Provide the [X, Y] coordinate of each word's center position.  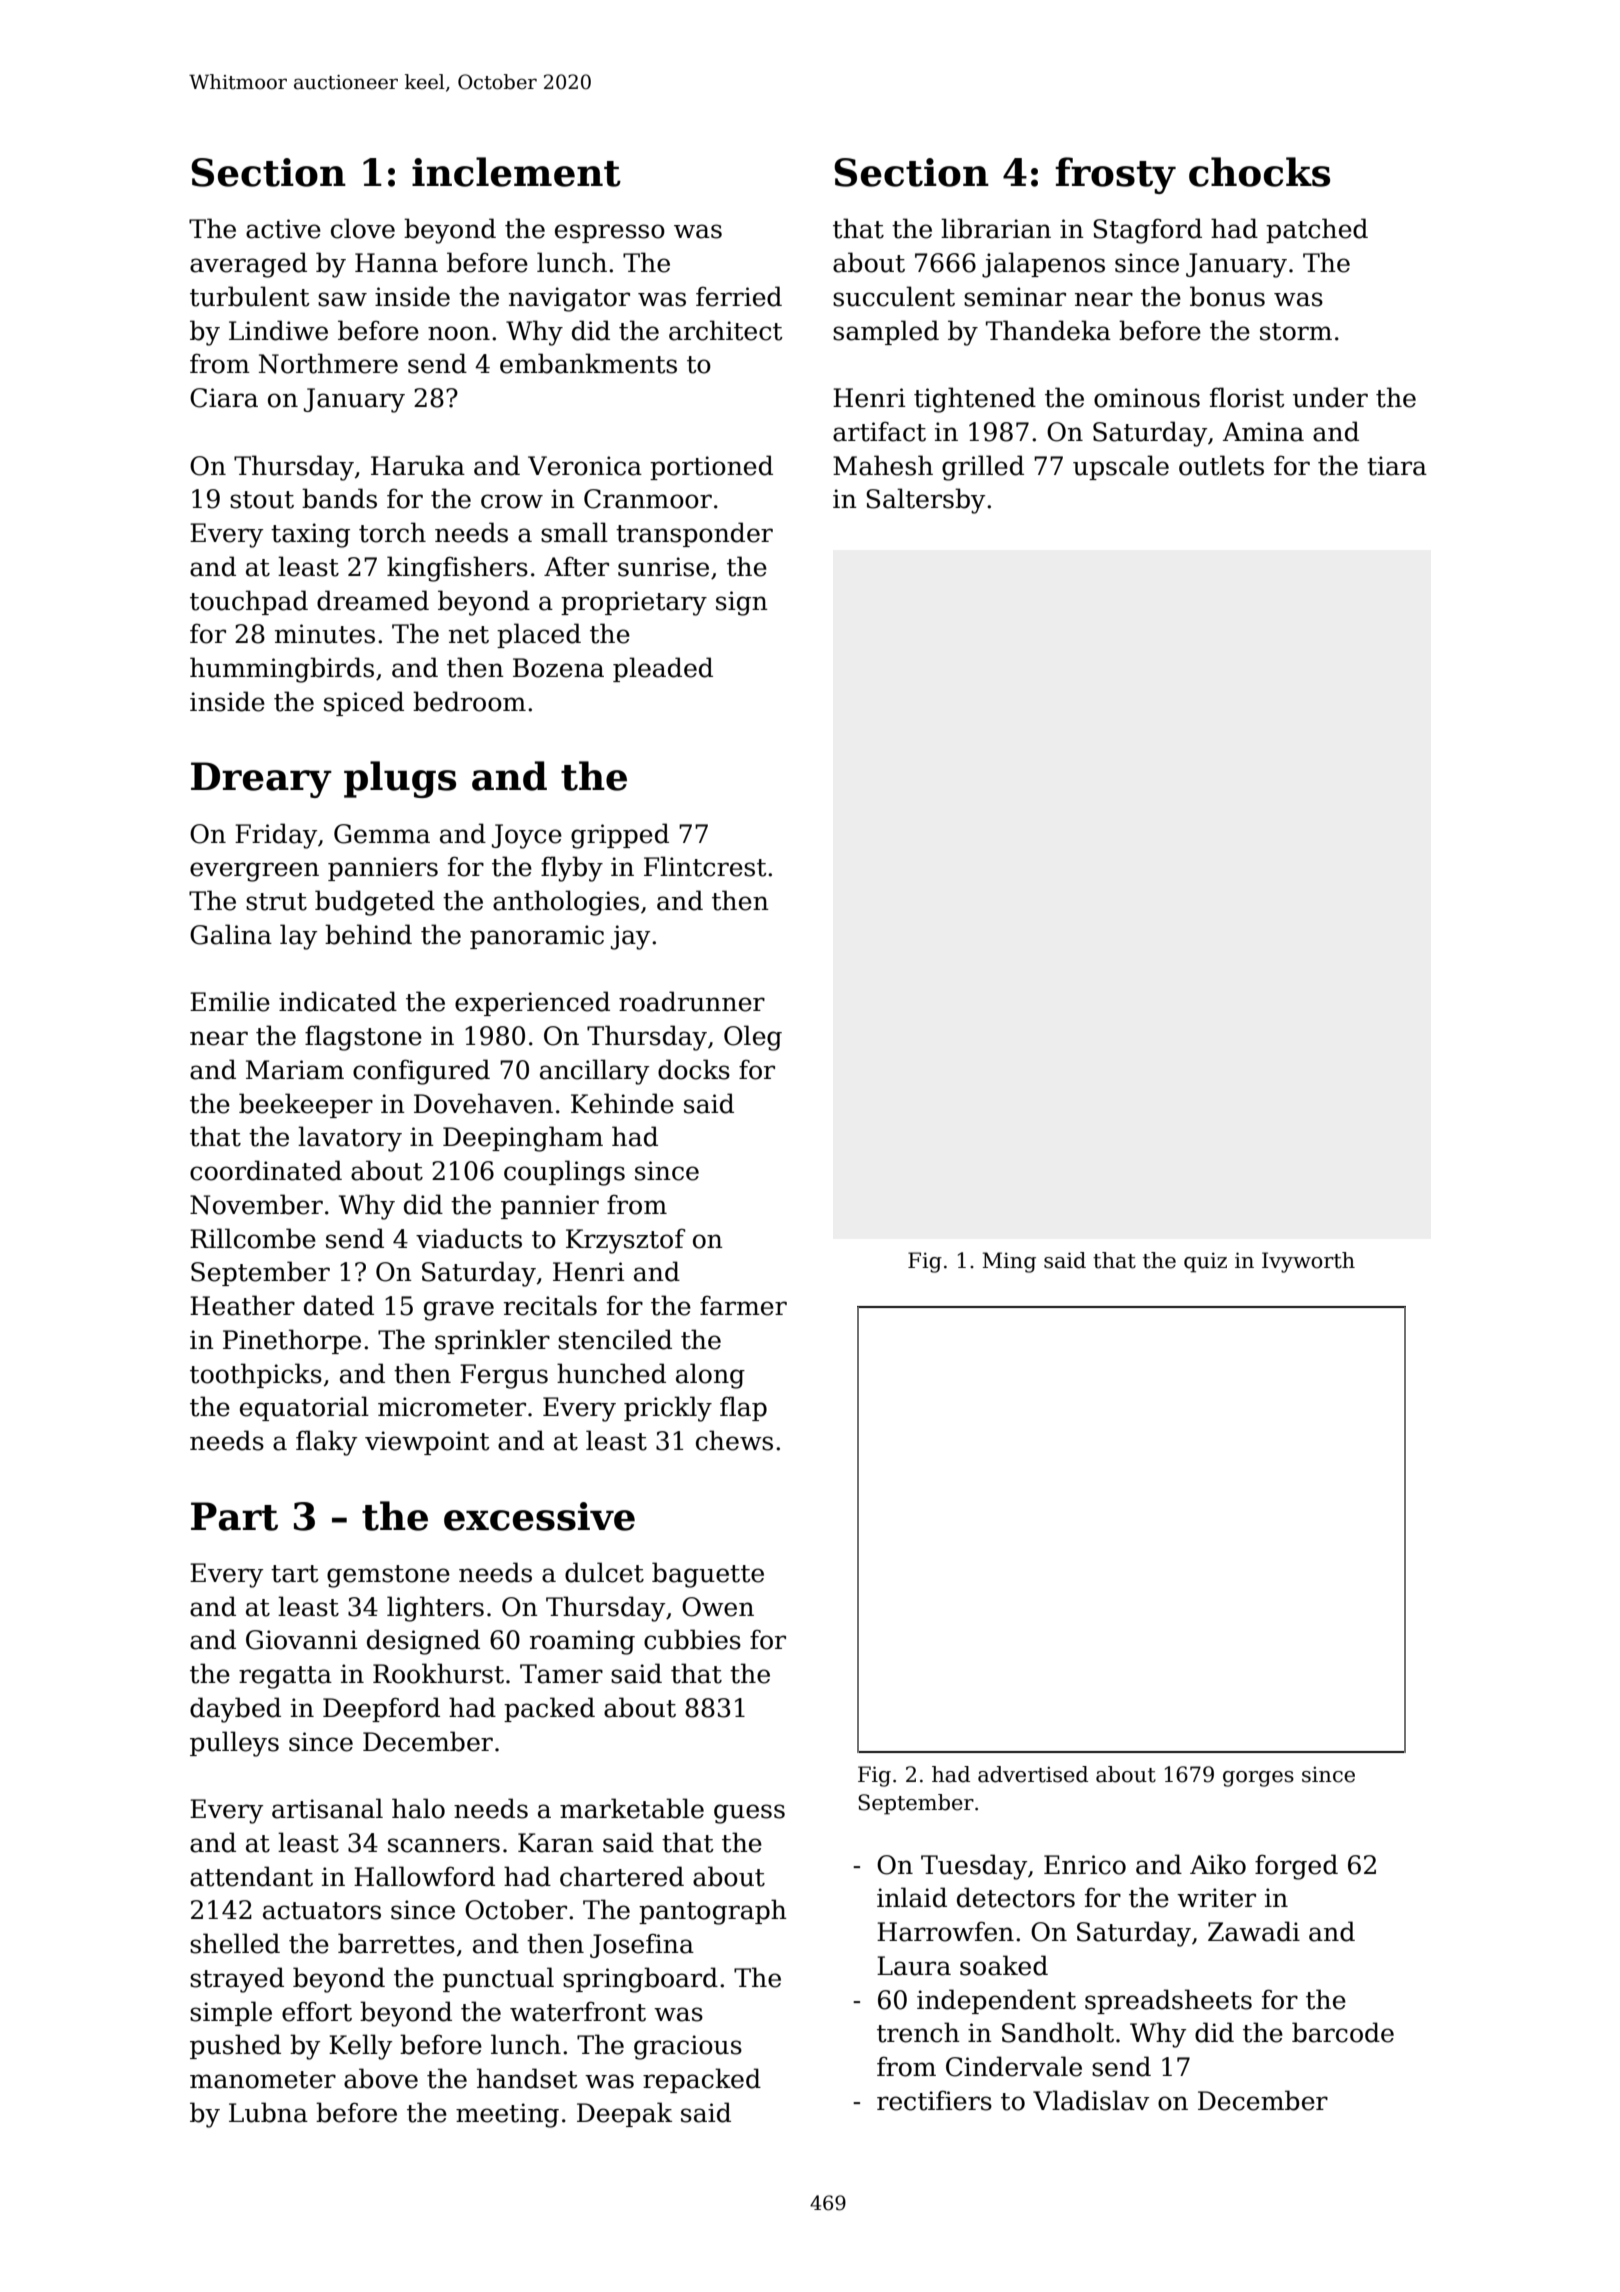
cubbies [692, 1639]
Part [234, 1516]
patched [1317, 230]
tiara [1397, 466]
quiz [1205, 1262]
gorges [1258, 1779]
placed [539, 635]
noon [459, 333]
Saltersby [925, 501]
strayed [237, 1980]
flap [743, 1408]
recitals [550, 1305]
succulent [894, 296]
